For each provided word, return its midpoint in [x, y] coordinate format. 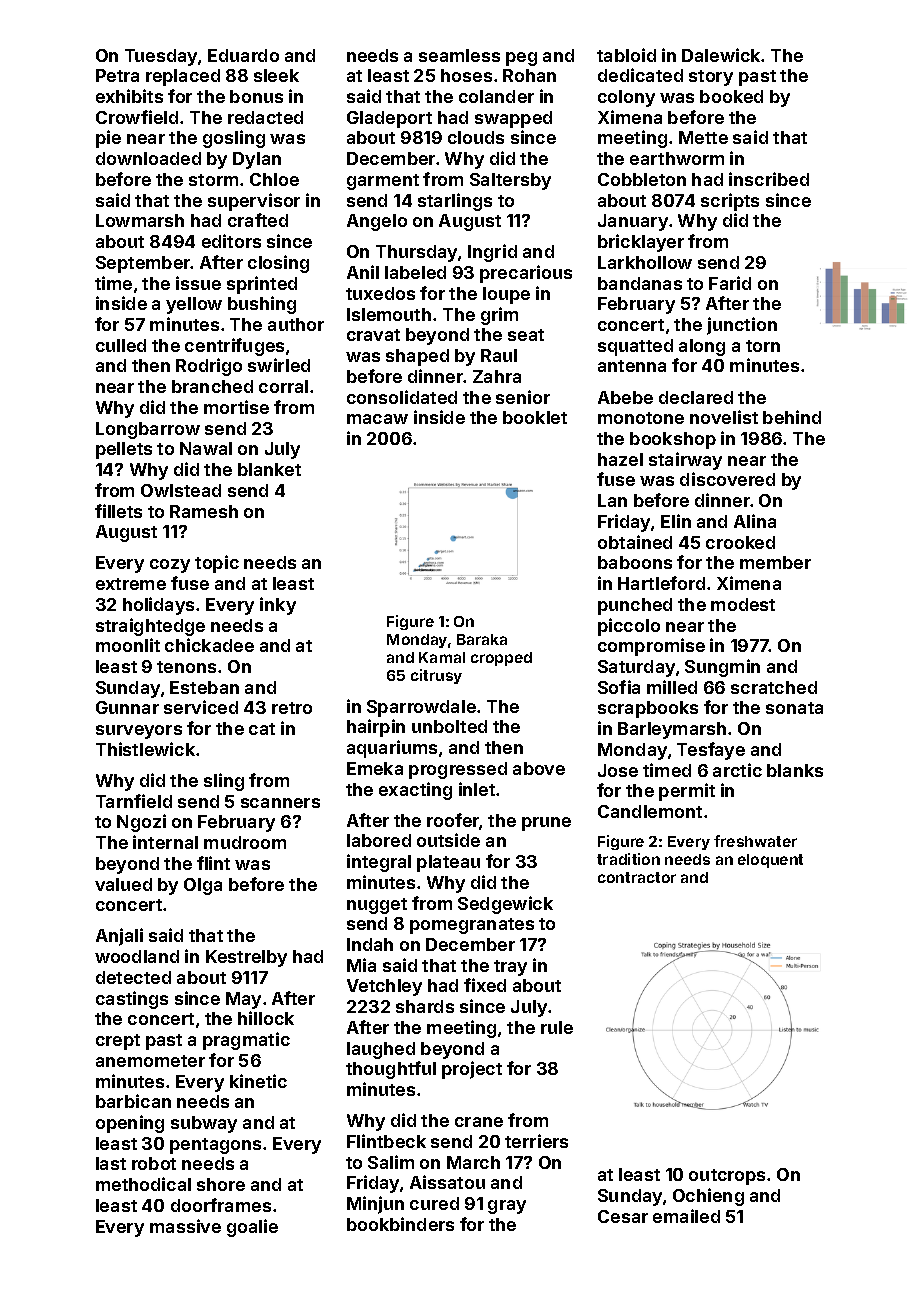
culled [121, 345]
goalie [252, 1228]
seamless [459, 55]
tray [510, 968]
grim [499, 316]
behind [792, 417]
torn [763, 346]
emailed [686, 1216]
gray [507, 1207]
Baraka [482, 639]
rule [557, 1027]
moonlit [128, 645]
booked [731, 96]
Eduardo [243, 55]
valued [123, 884]
